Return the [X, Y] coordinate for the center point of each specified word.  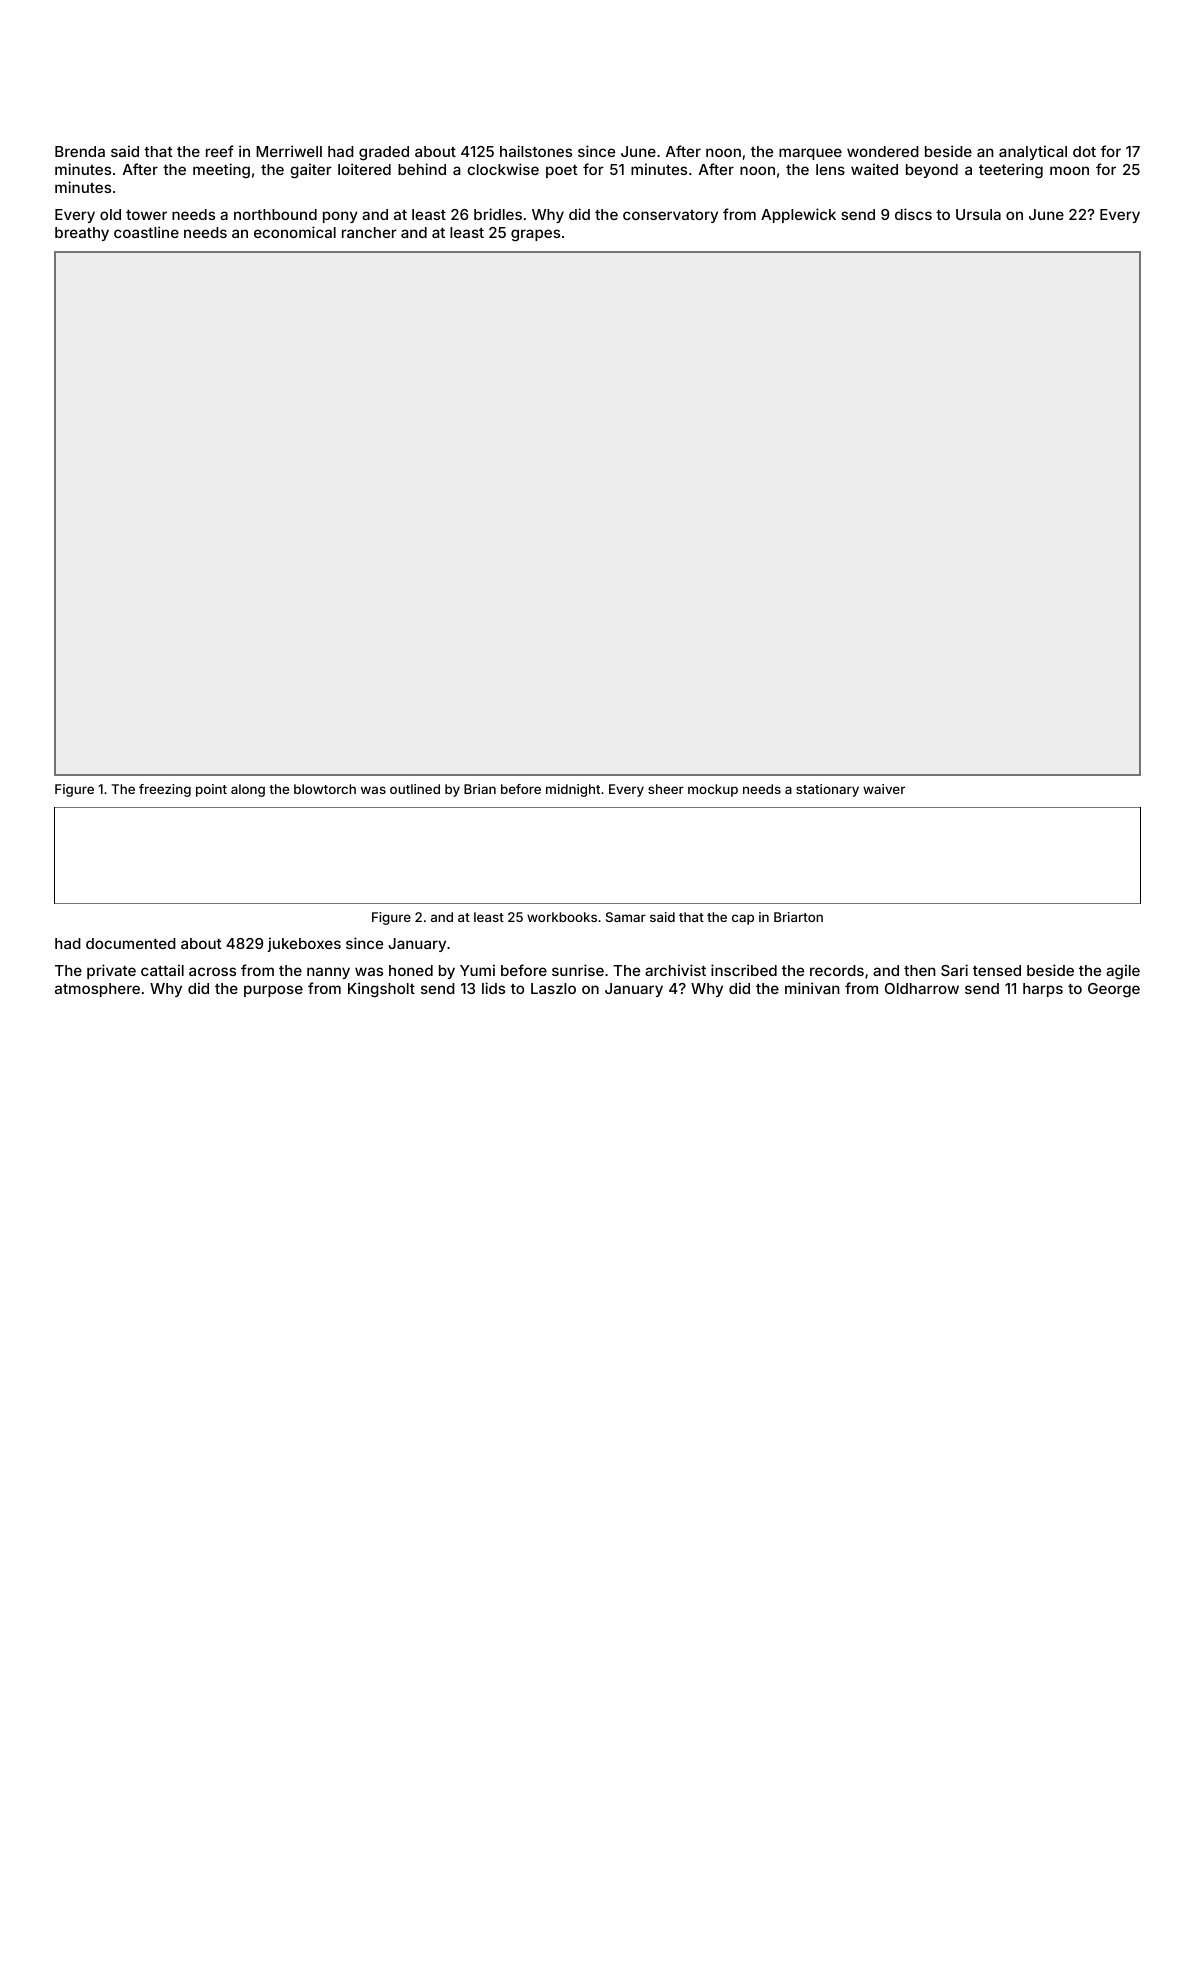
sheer [666, 789]
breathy [82, 234]
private [111, 971]
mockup [713, 790]
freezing [165, 790]
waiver [884, 789]
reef [220, 151]
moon [1069, 170]
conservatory [670, 216]
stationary [827, 790]
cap [743, 919]
